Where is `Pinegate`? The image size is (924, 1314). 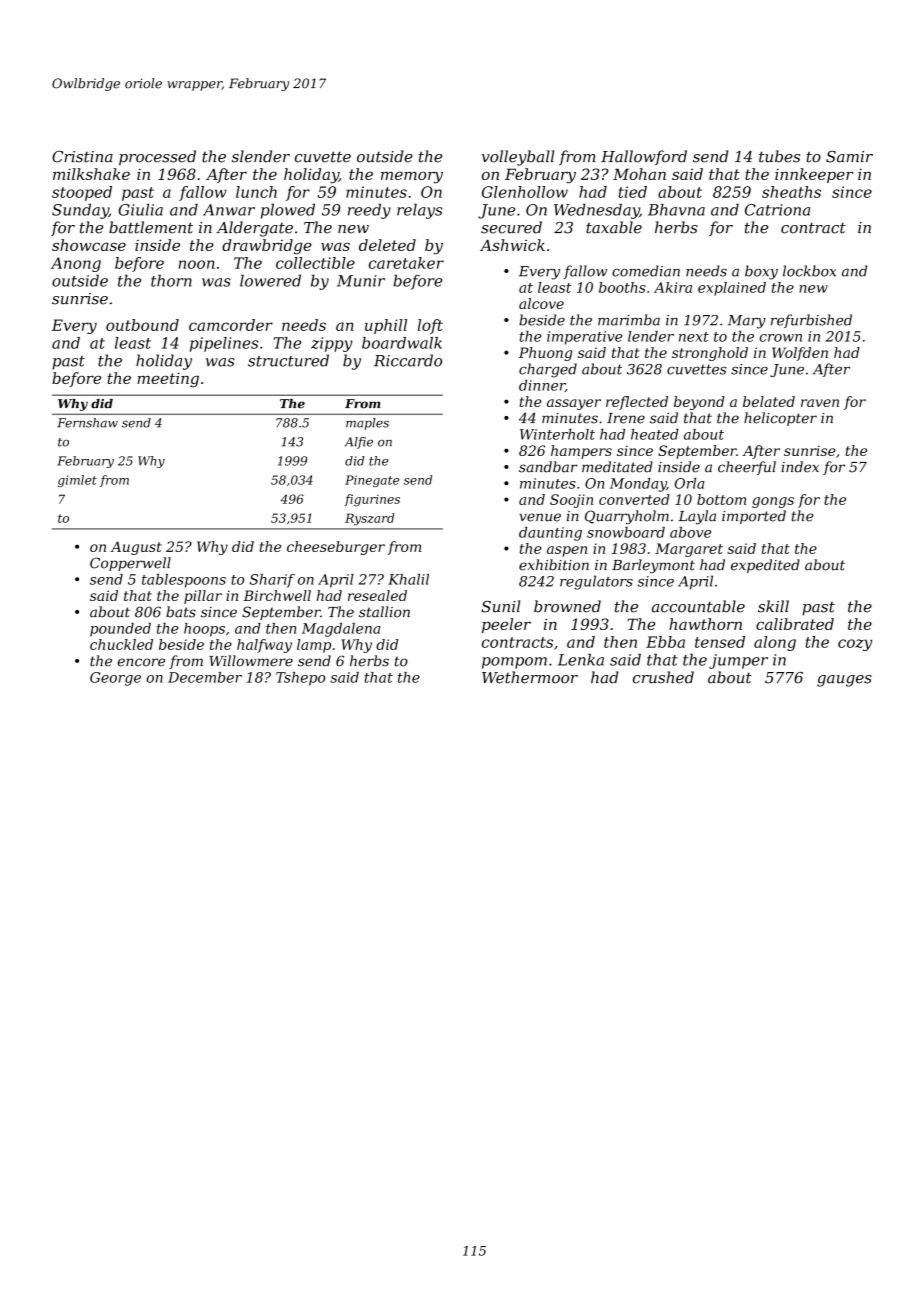
Pinegate is located at coordinates (372, 481).
